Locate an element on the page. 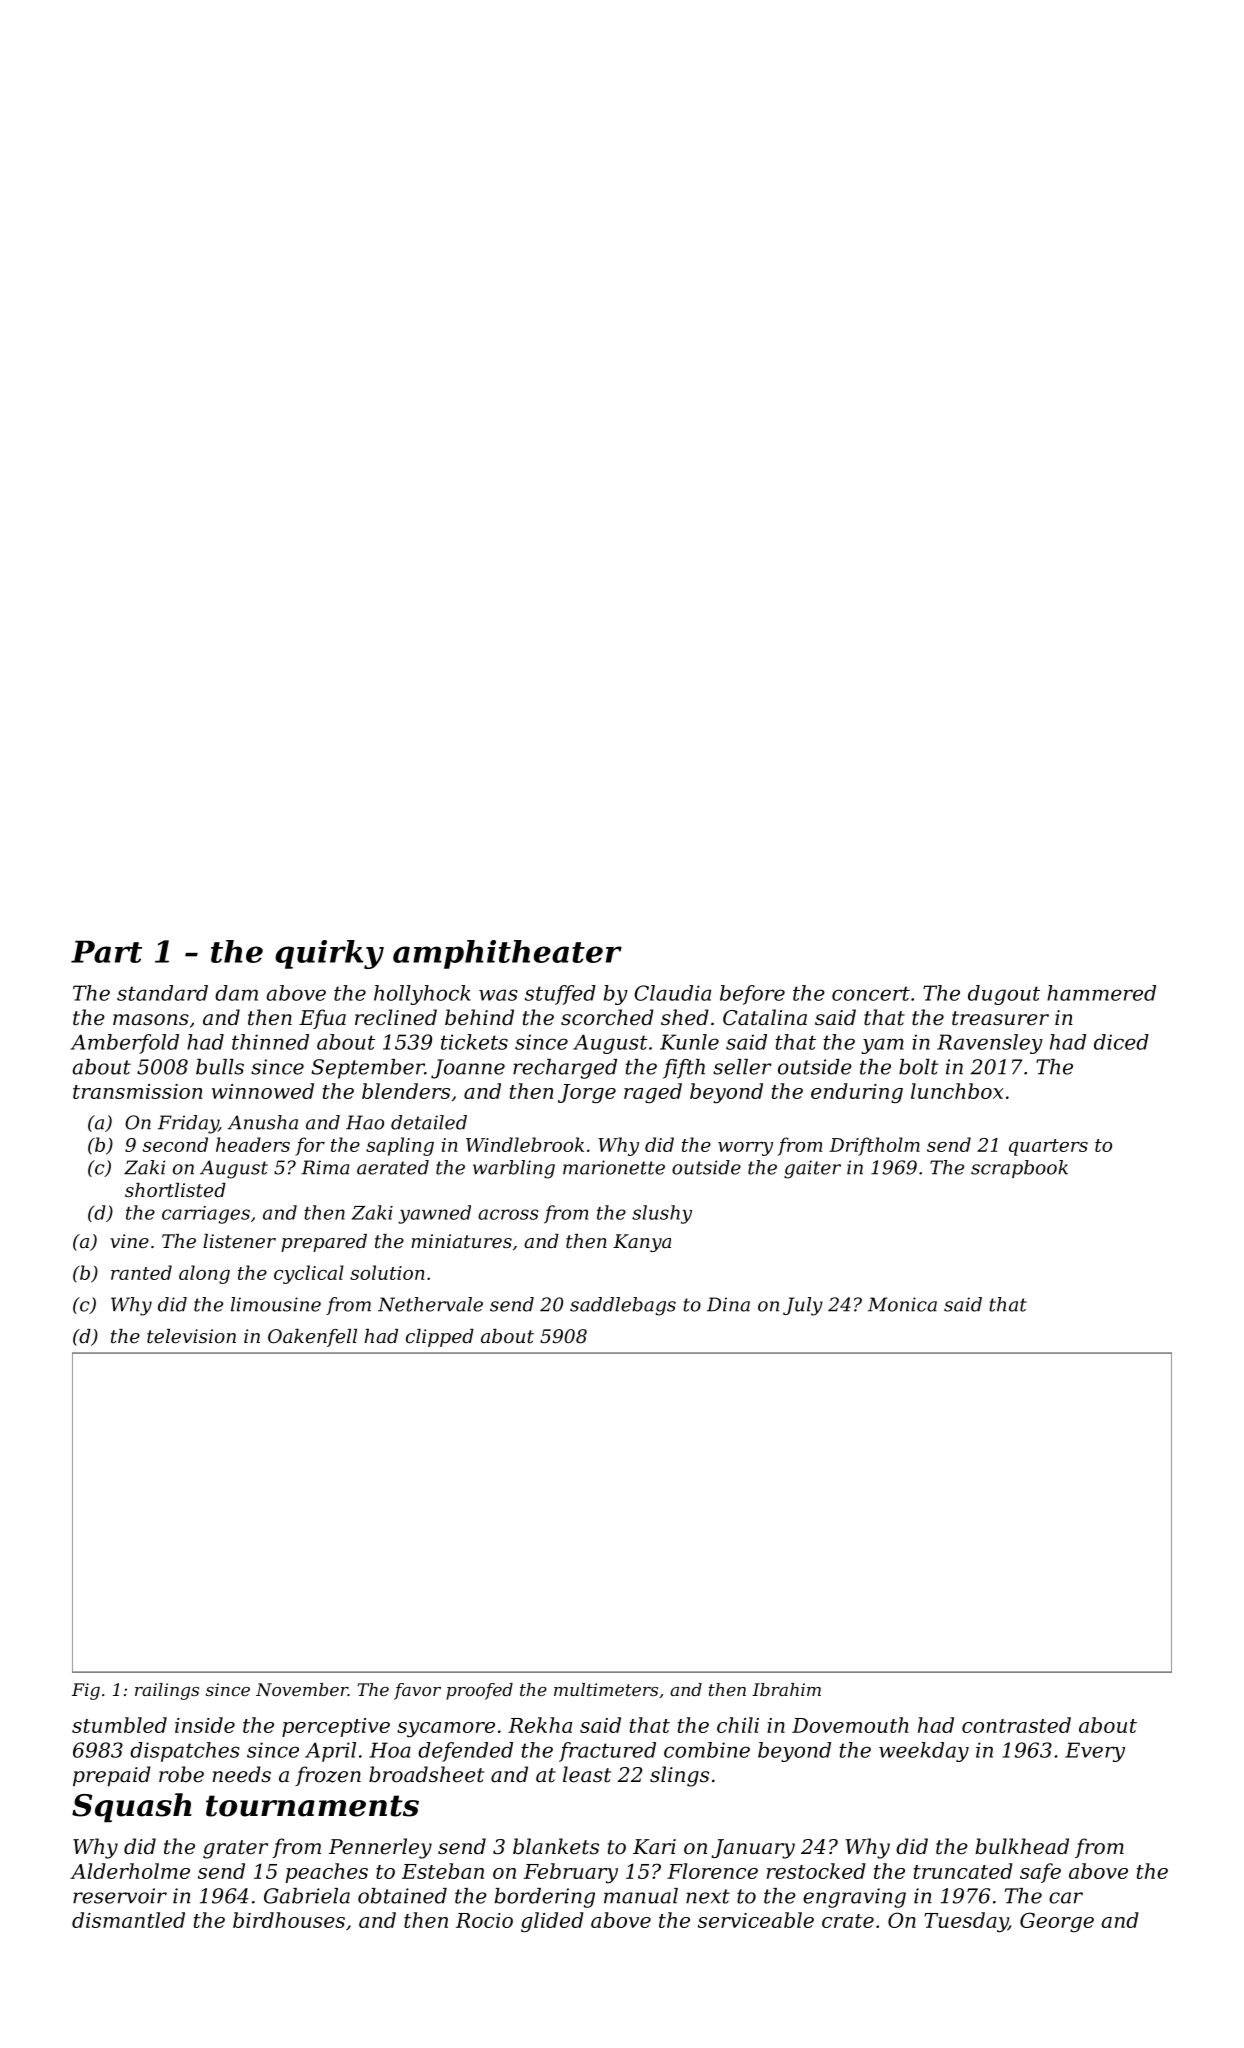  clipped is located at coordinates (440, 1338).
